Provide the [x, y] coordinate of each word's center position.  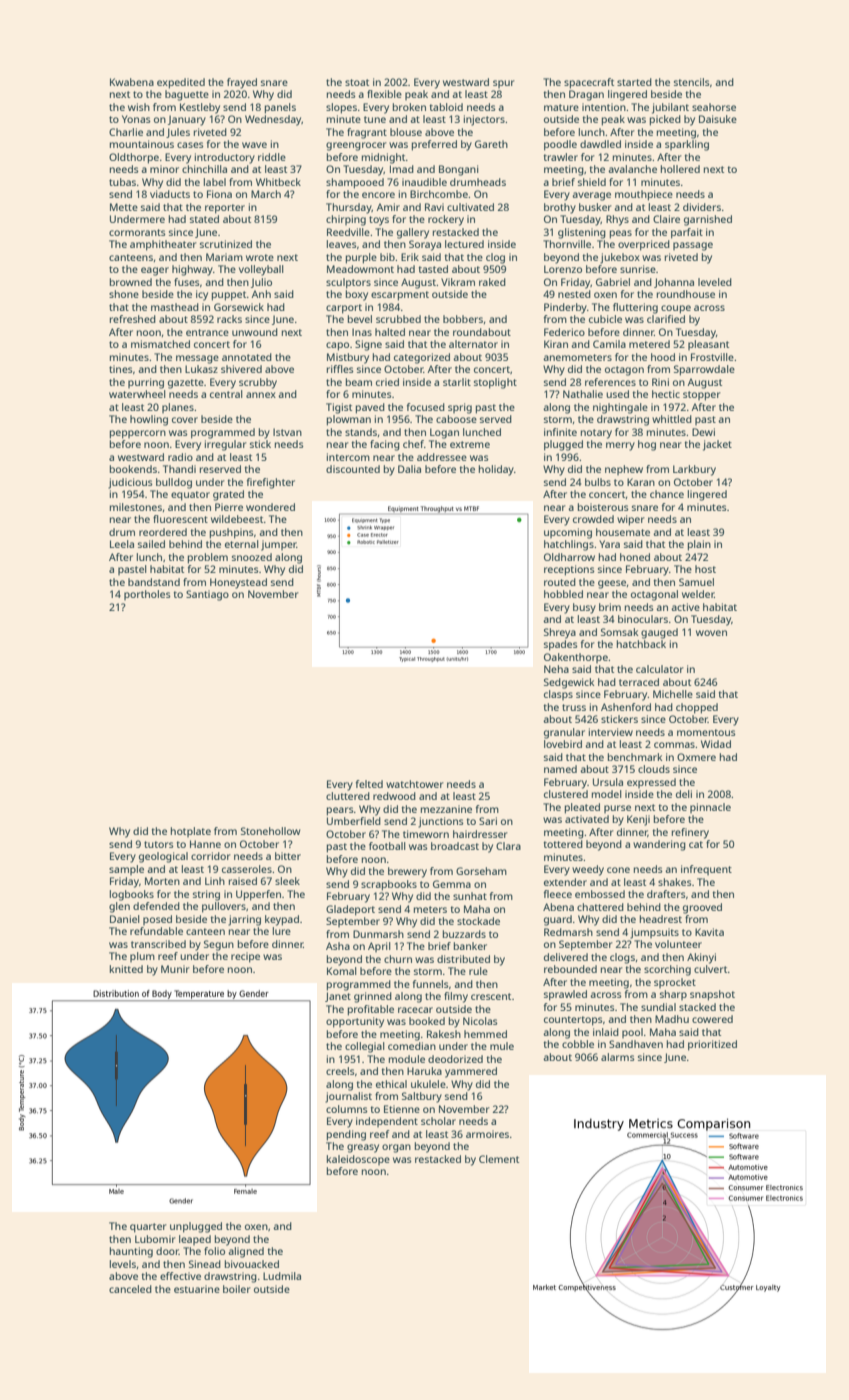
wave [254, 145]
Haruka [424, 1071]
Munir [175, 969]
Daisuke [718, 119]
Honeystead [238, 583]
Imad [402, 169]
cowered [712, 1019]
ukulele [428, 1084]
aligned [246, 1252]
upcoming [568, 533]
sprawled [565, 995]
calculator [660, 669]
